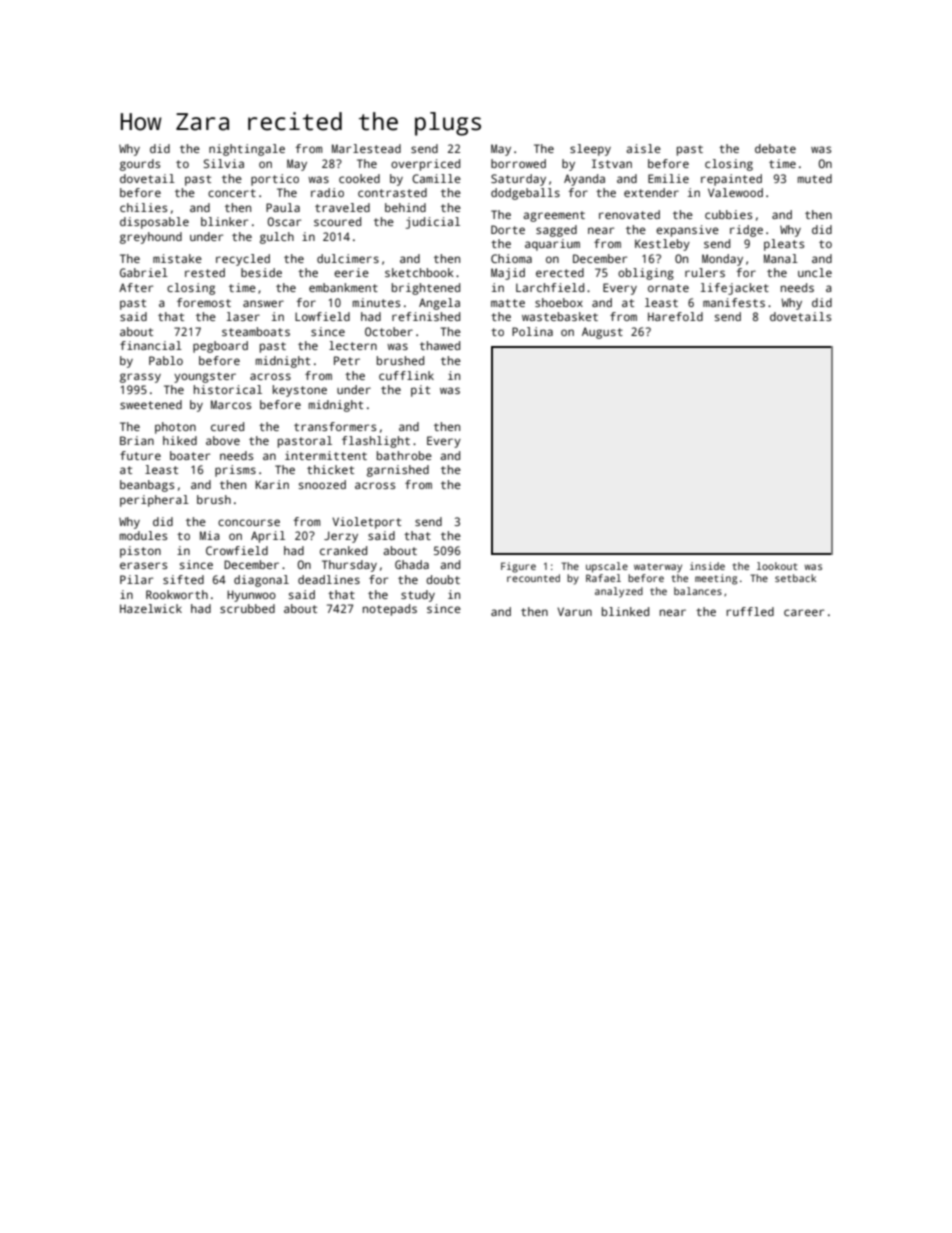 The width and height of the page is (952, 1233). Describe the element at coordinates (590, 150) in the page. I see `sleepy` at that location.
